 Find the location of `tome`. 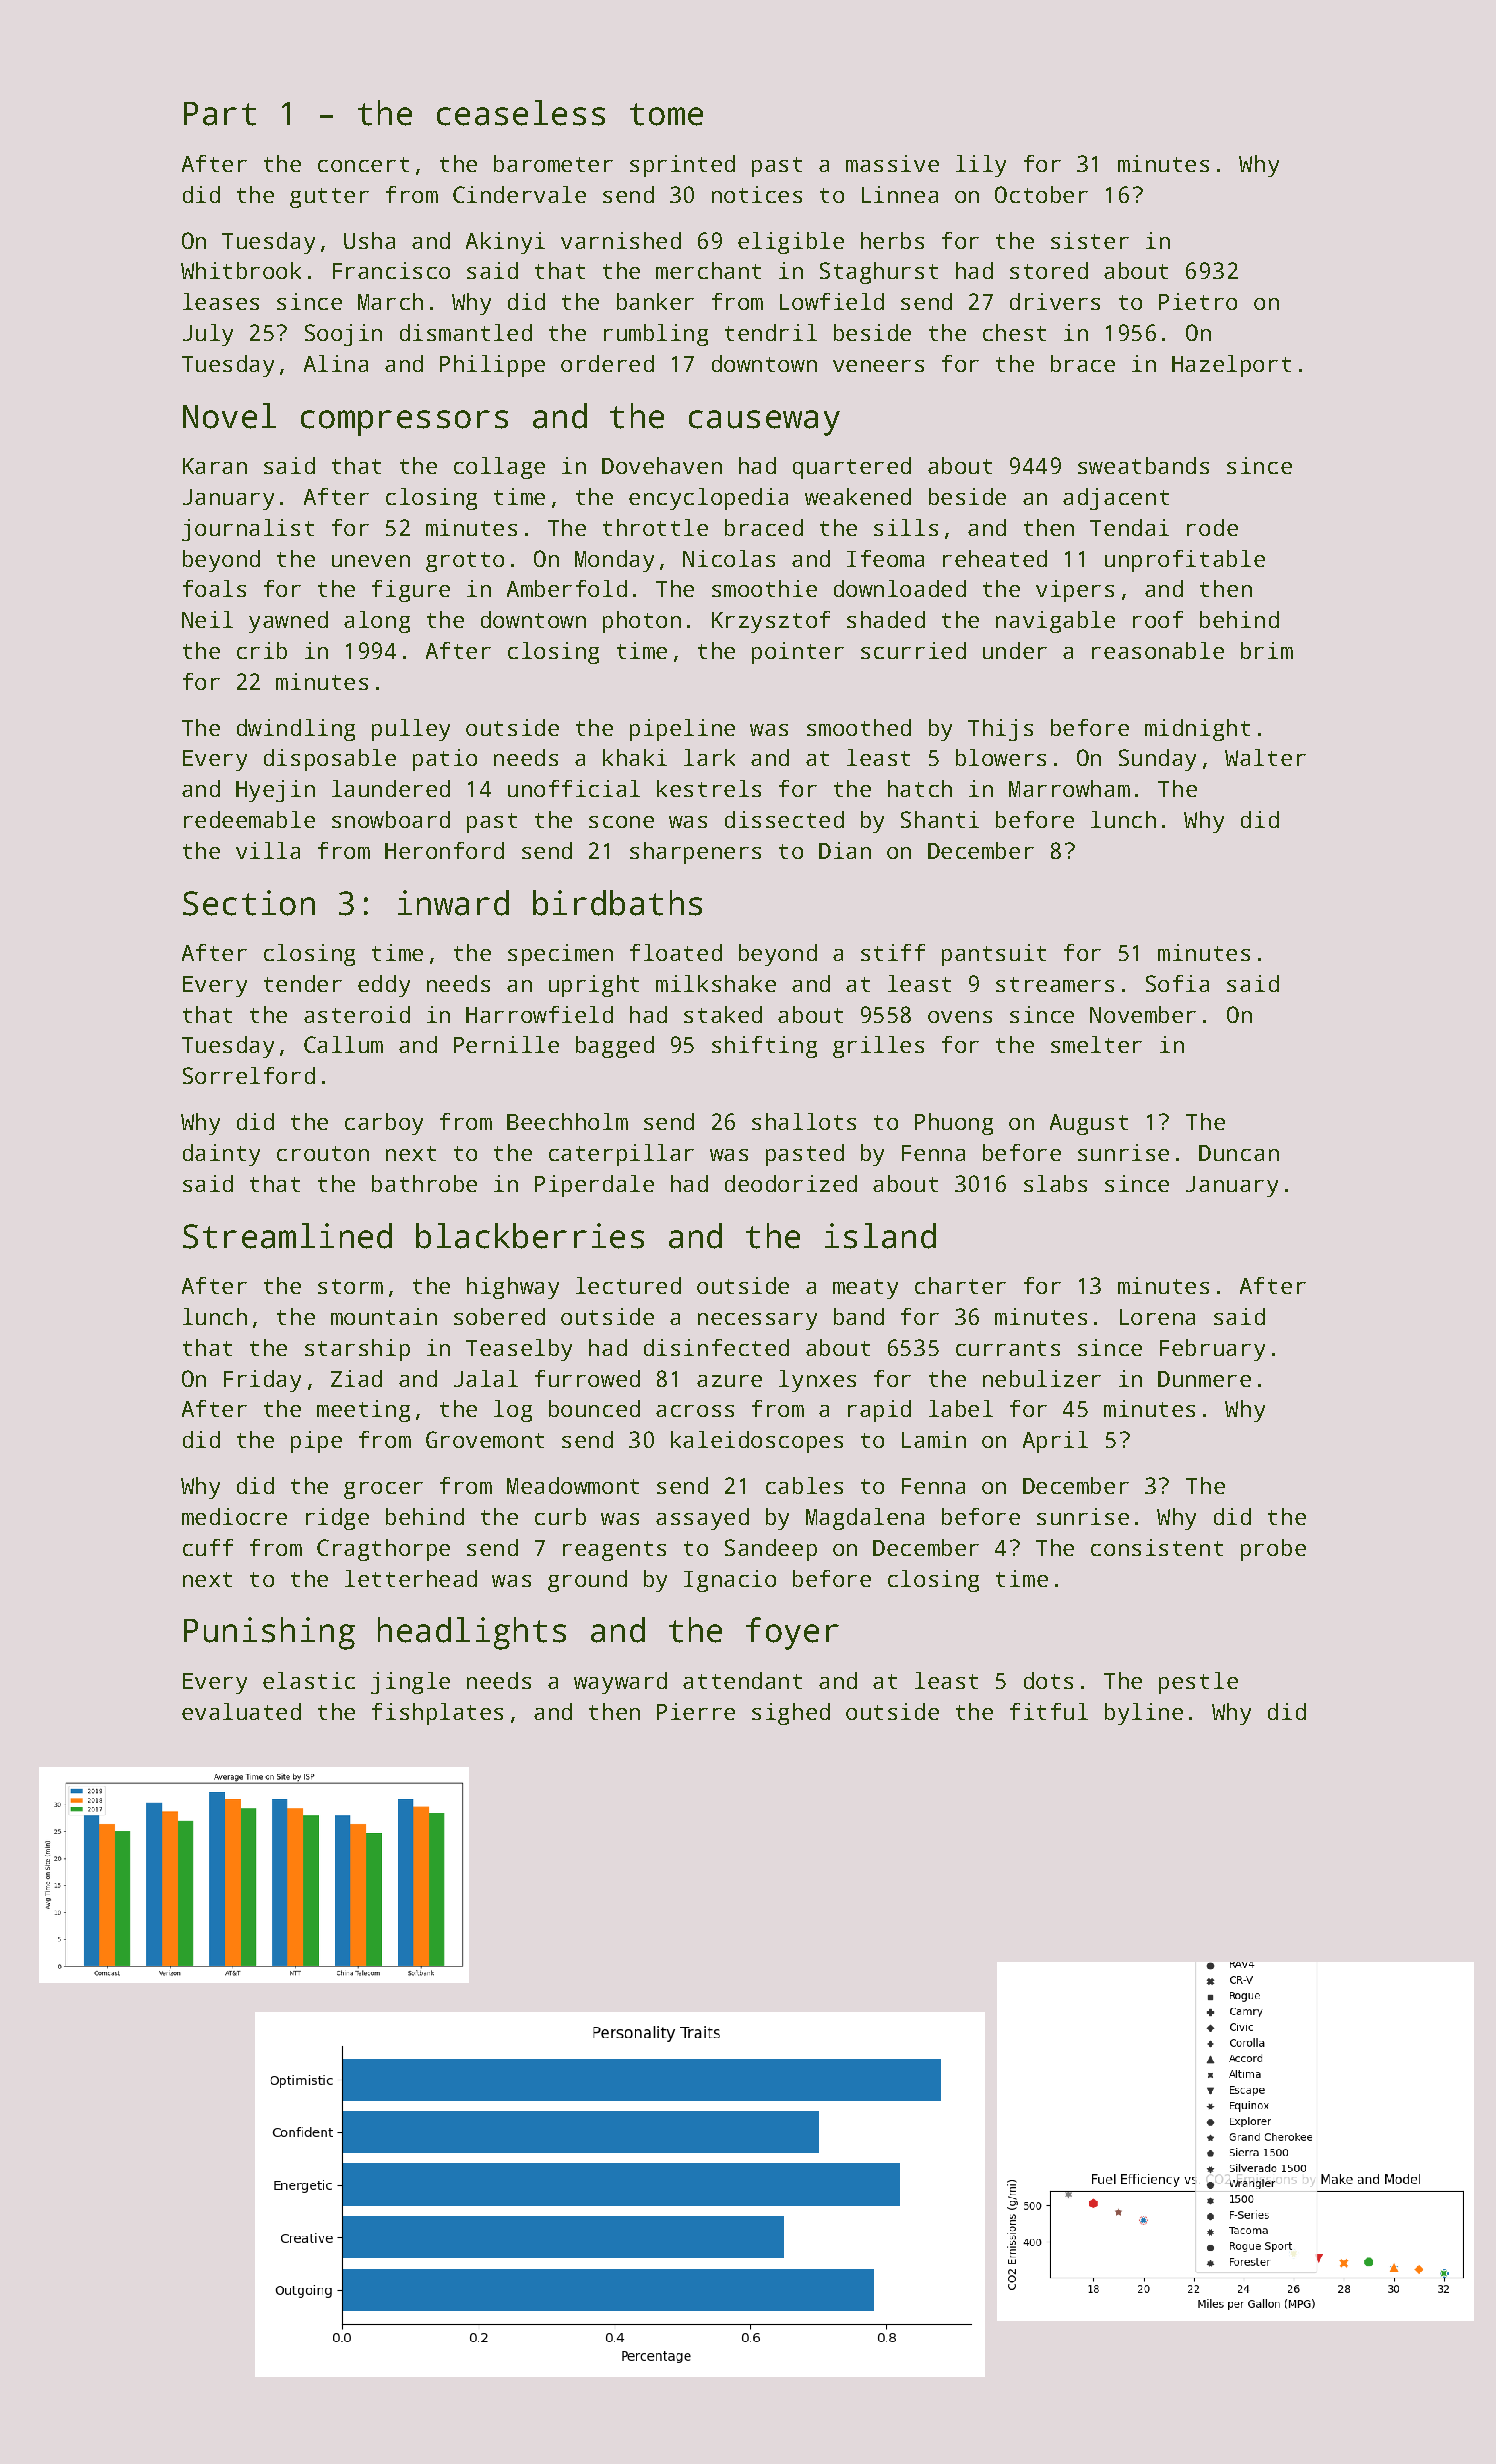

tome is located at coordinates (666, 114).
